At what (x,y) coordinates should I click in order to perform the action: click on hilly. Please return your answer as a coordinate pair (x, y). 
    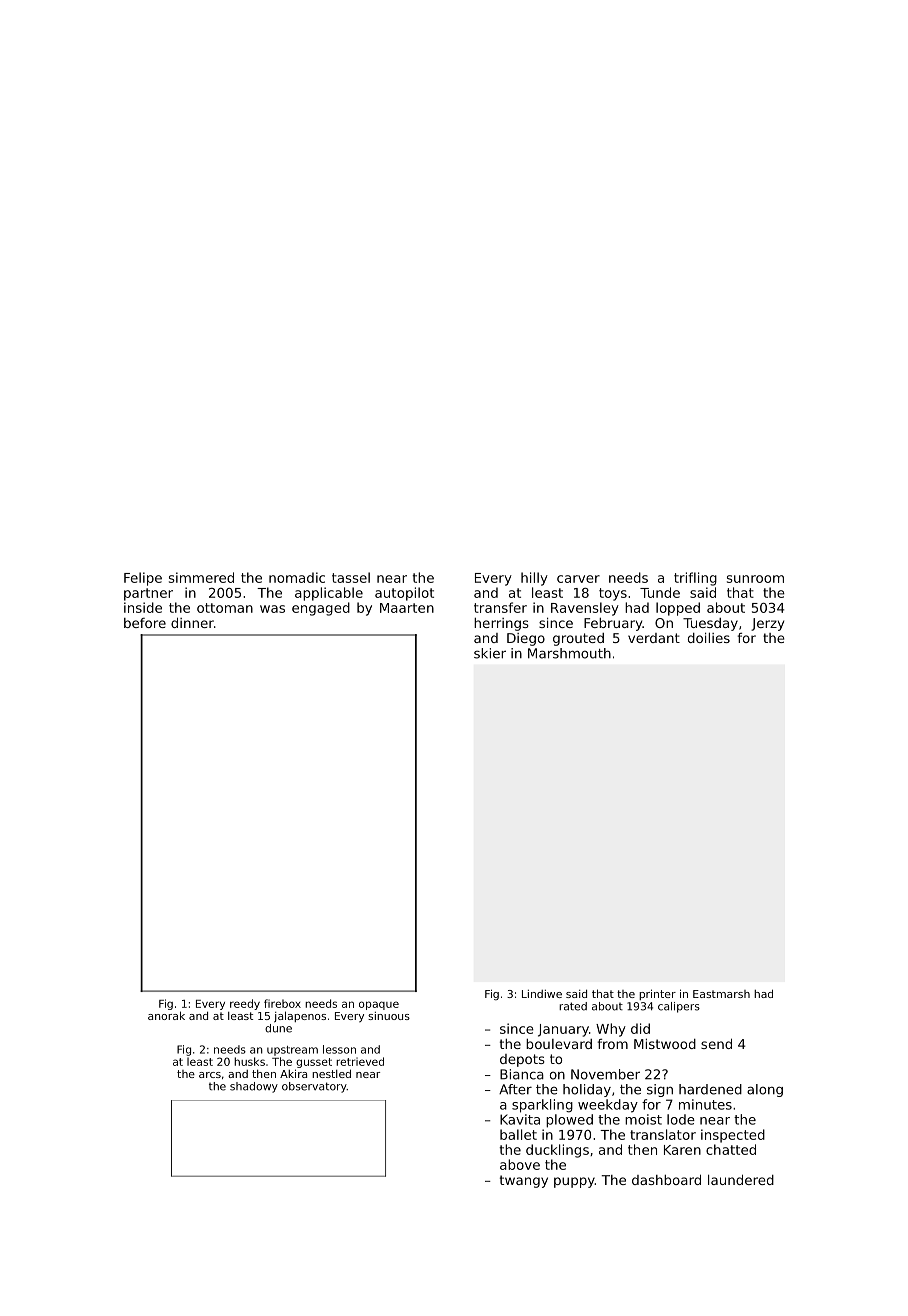
    Looking at the image, I should click on (534, 579).
